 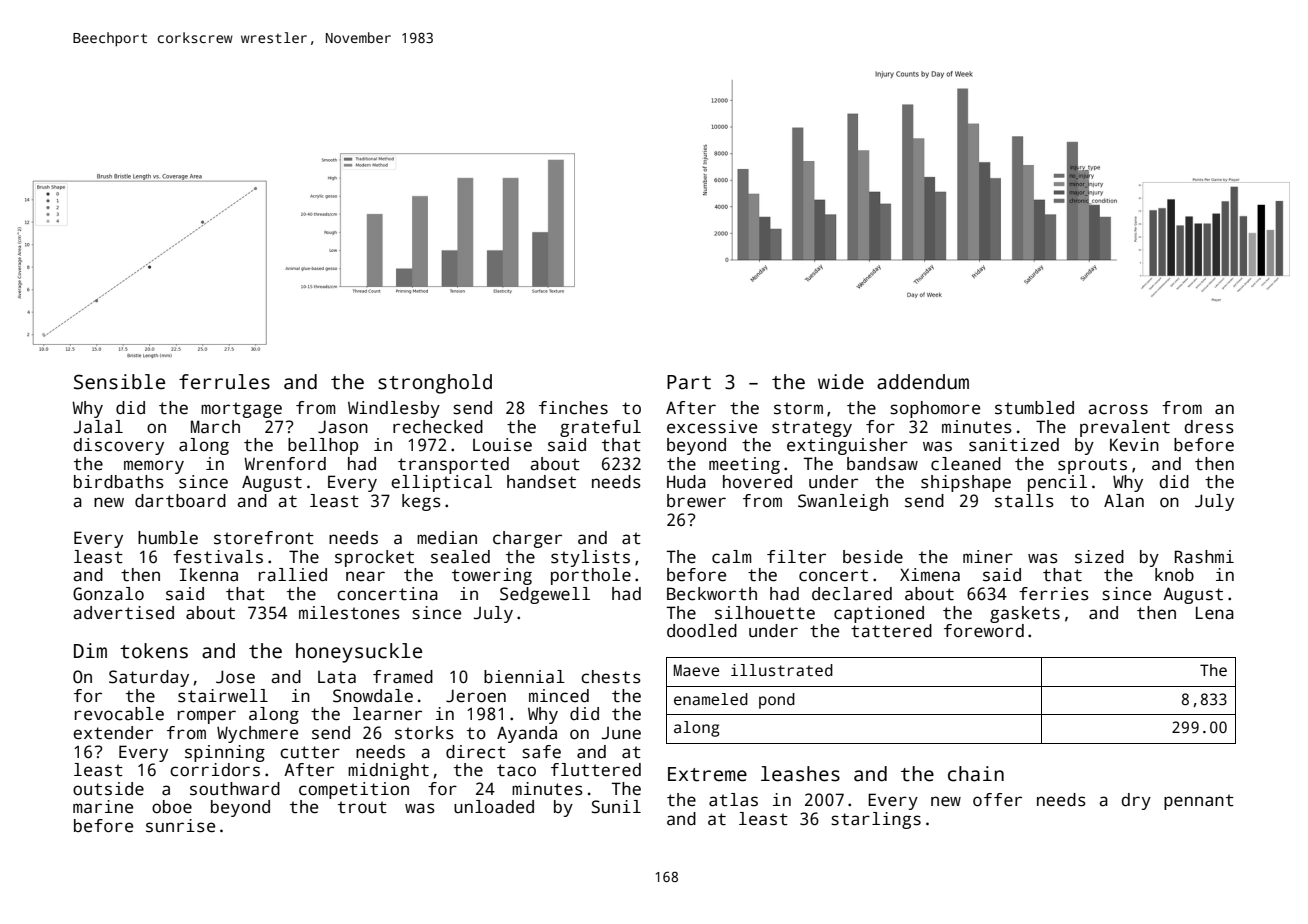 What do you see at coordinates (235, 677) in the screenshot?
I see `Jose` at bounding box center [235, 677].
